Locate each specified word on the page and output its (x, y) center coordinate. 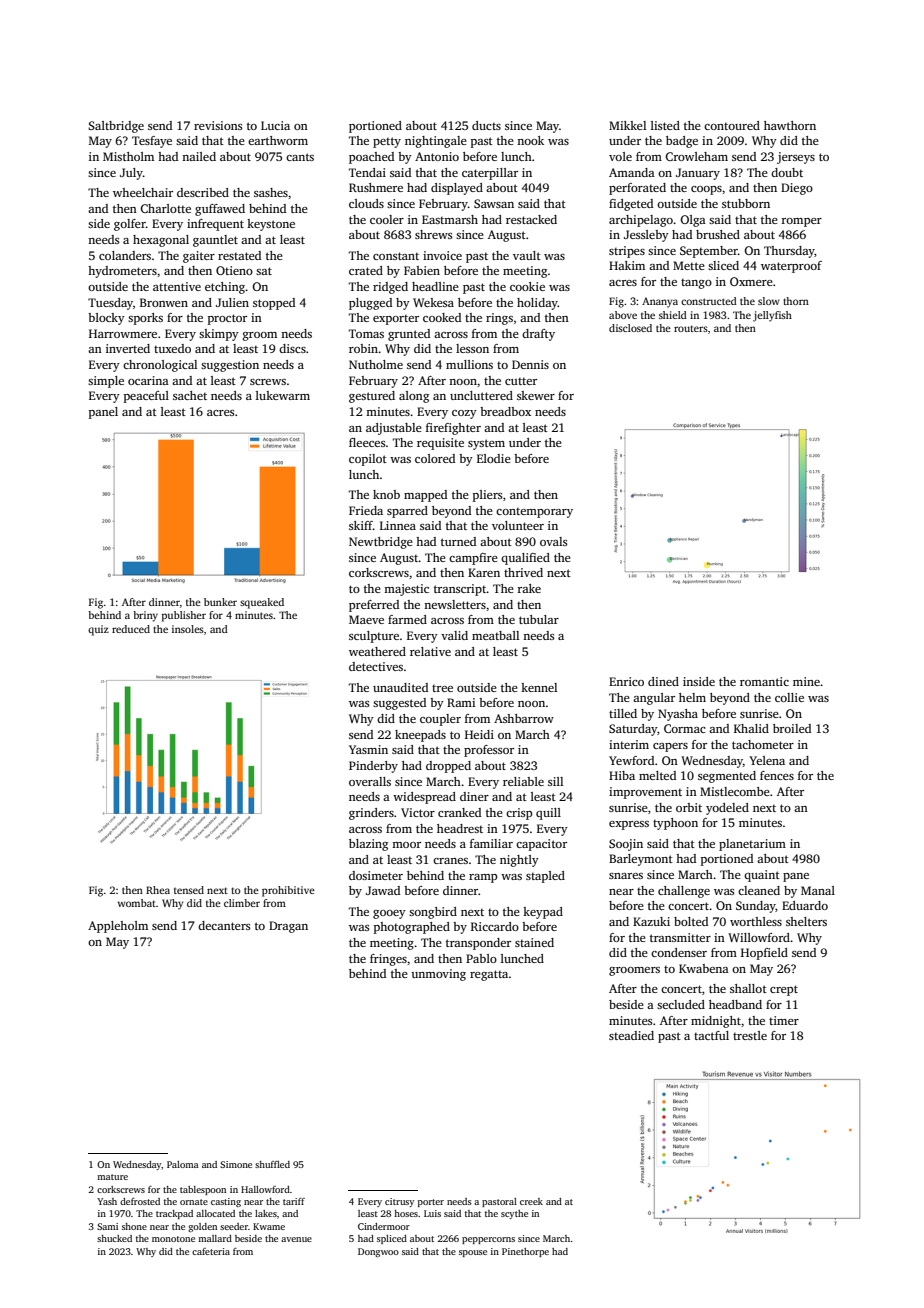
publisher (184, 616)
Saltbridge (116, 127)
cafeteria (211, 1251)
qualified (525, 559)
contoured (732, 125)
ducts (486, 125)
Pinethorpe (525, 1252)
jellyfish (772, 316)
